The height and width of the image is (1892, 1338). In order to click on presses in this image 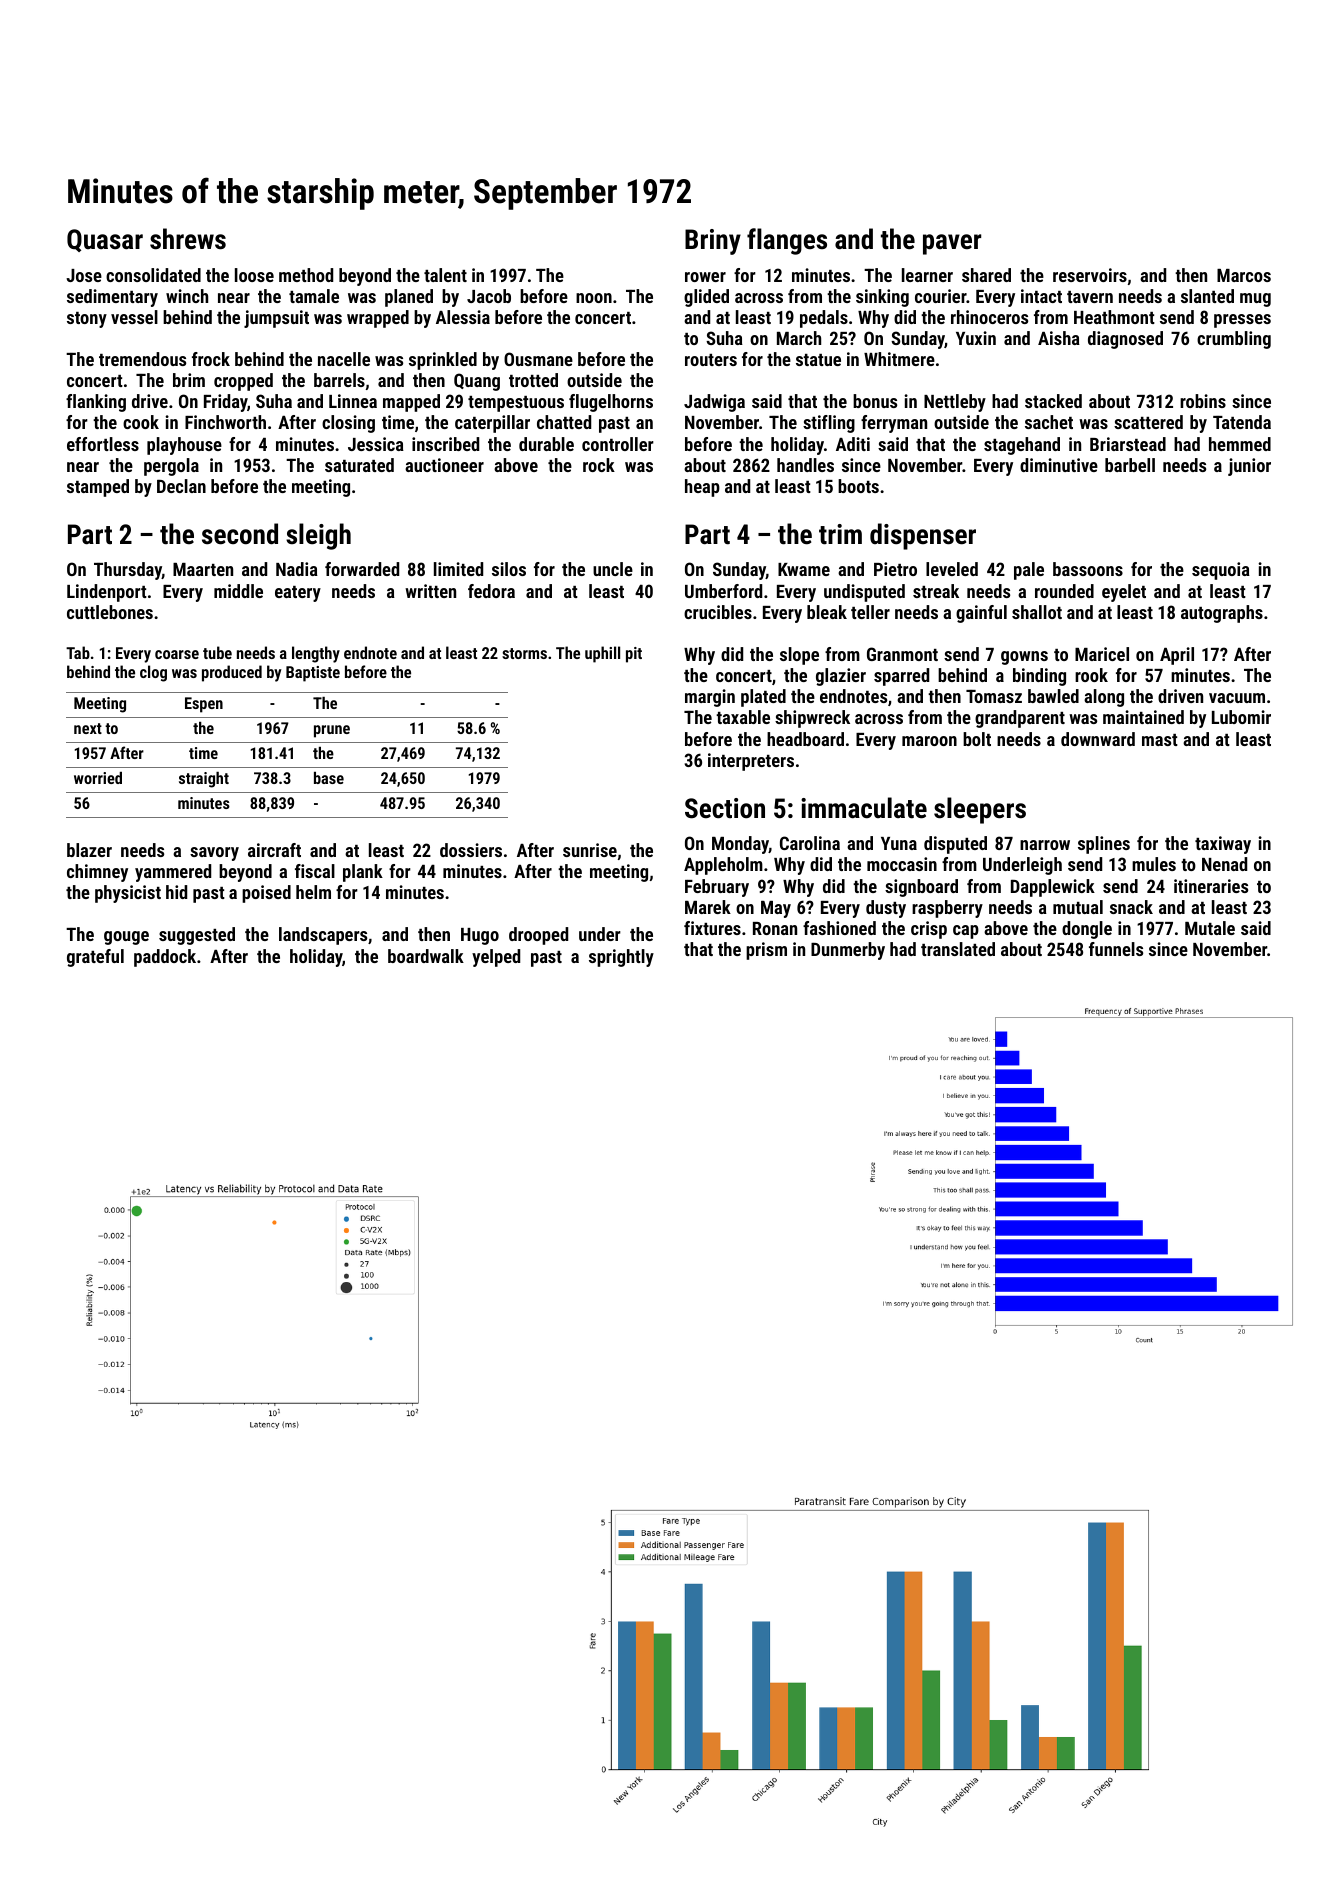, I will do `click(1242, 321)`.
